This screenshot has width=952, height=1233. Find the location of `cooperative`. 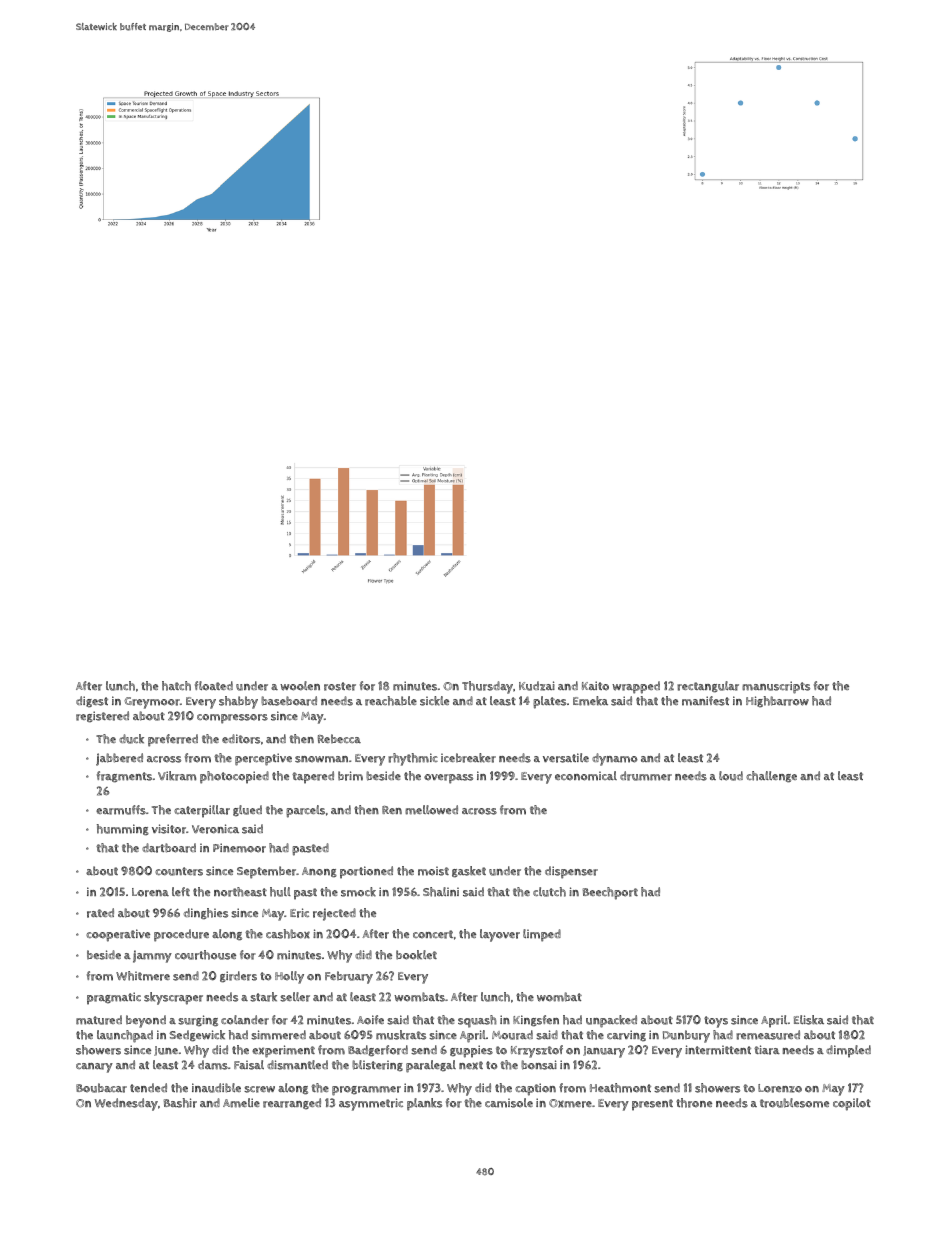

cooperative is located at coordinates (118, 935).
